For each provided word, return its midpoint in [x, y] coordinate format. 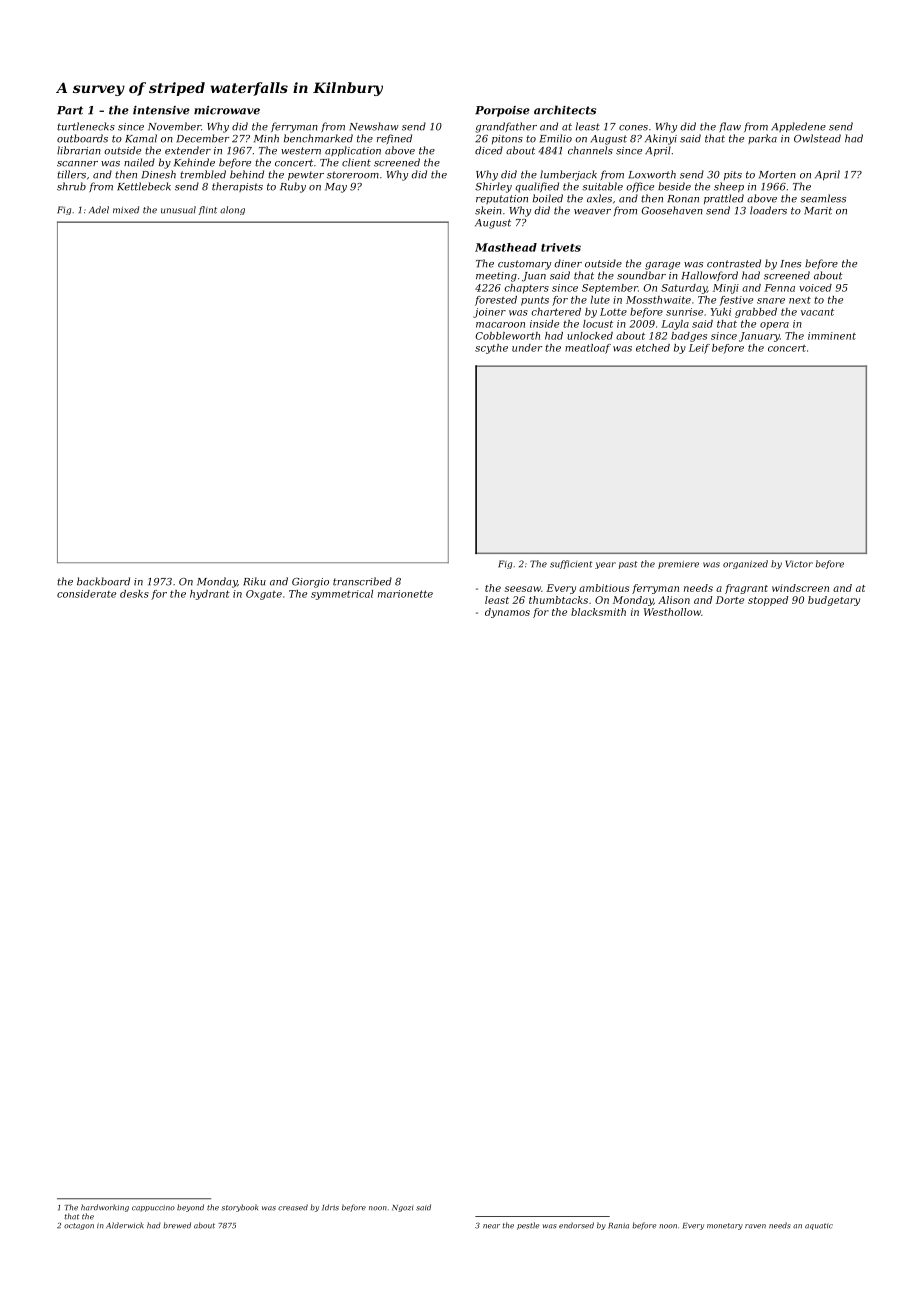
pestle [528, 1226]
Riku [254, 581]
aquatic [819, 1226]
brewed [177, 1225]
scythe [491, 349]
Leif [699, 349]
